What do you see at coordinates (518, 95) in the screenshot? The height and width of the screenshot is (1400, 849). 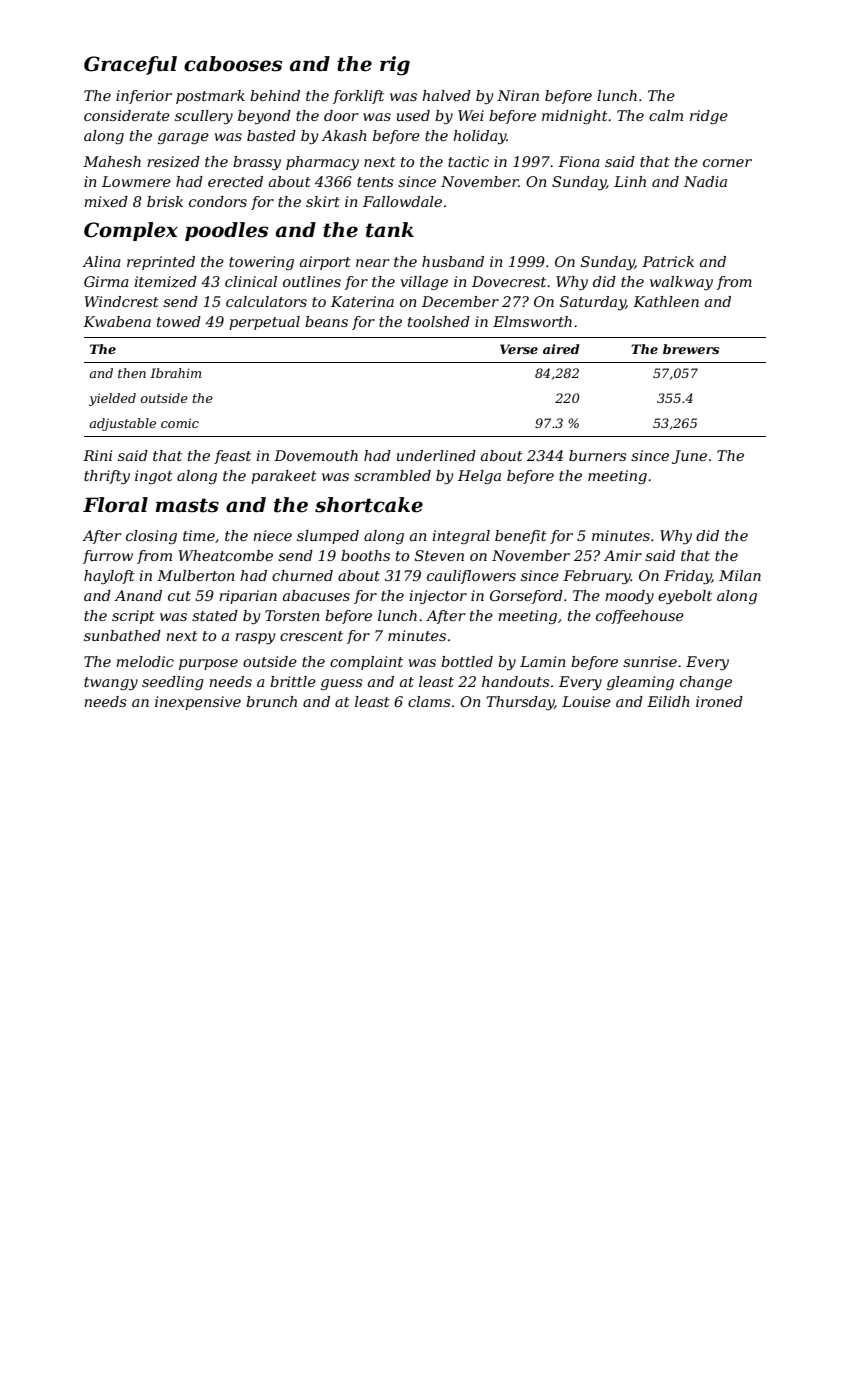 I see `Niran` at bounding box center [518, 95].
